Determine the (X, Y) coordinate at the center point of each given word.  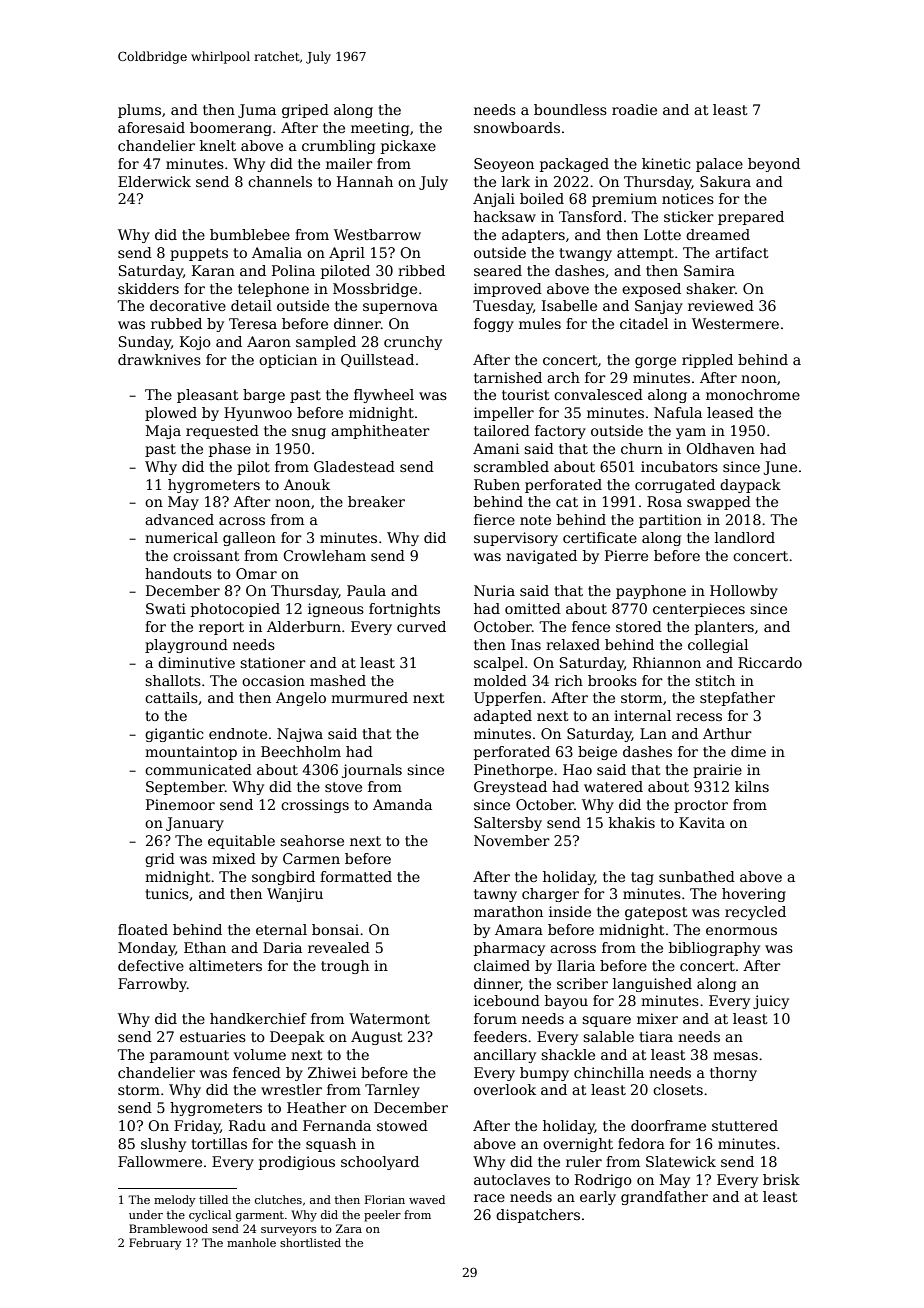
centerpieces (699, 610)
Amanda (402, 804)
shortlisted (310, 1242)
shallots (173, 680)
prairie (717, 771)
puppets (199, 254)
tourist (526, 394)
